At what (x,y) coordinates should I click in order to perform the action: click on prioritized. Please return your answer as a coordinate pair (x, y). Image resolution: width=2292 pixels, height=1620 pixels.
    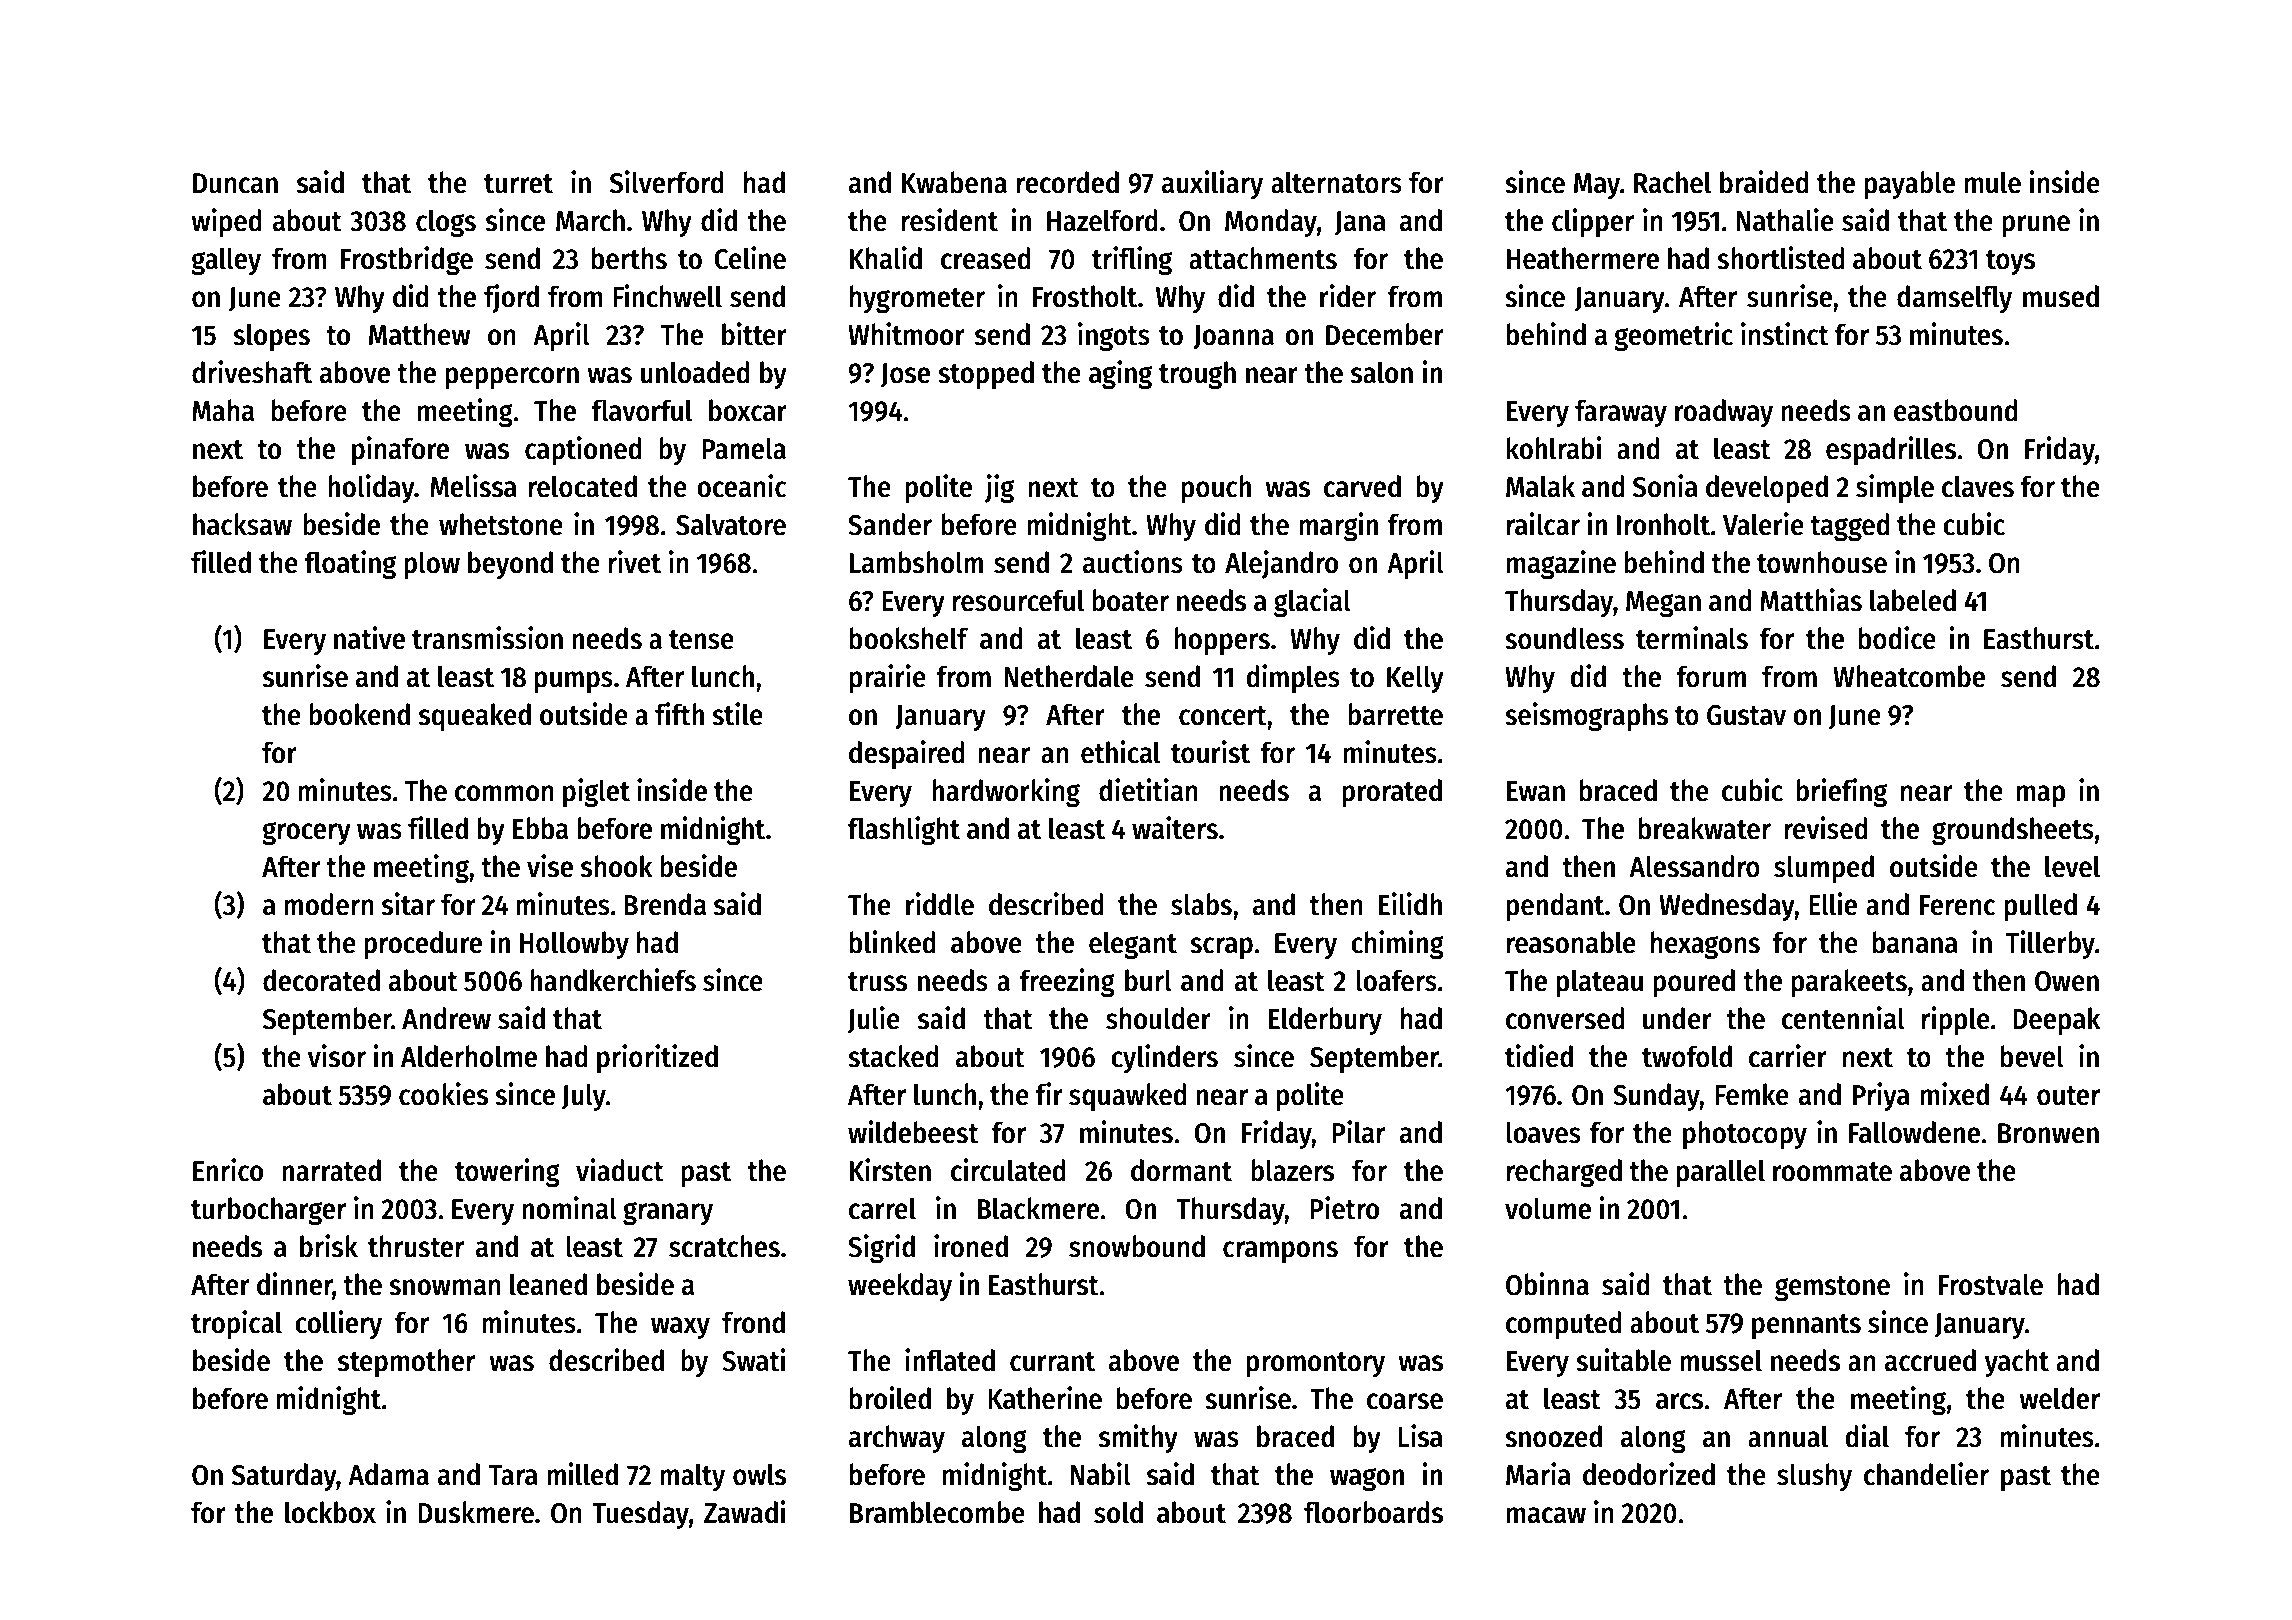
    Looking at the image, I should click on (657, 1058).
